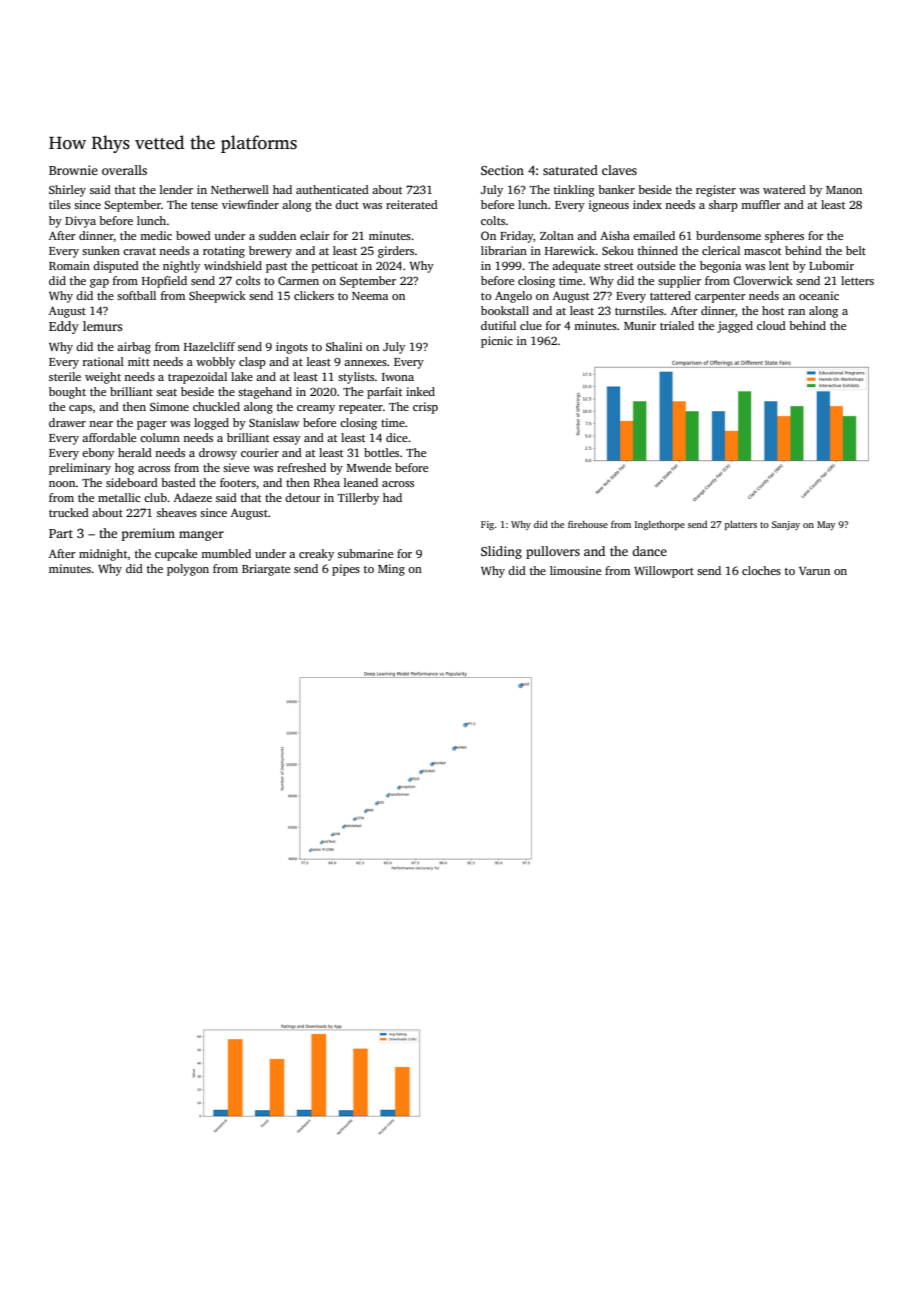 This screenshot has width=924, height=1314. What do you see at coordinates (287, 440) in the screenshot?
I see `essay` at bounding box center [287, 440].
